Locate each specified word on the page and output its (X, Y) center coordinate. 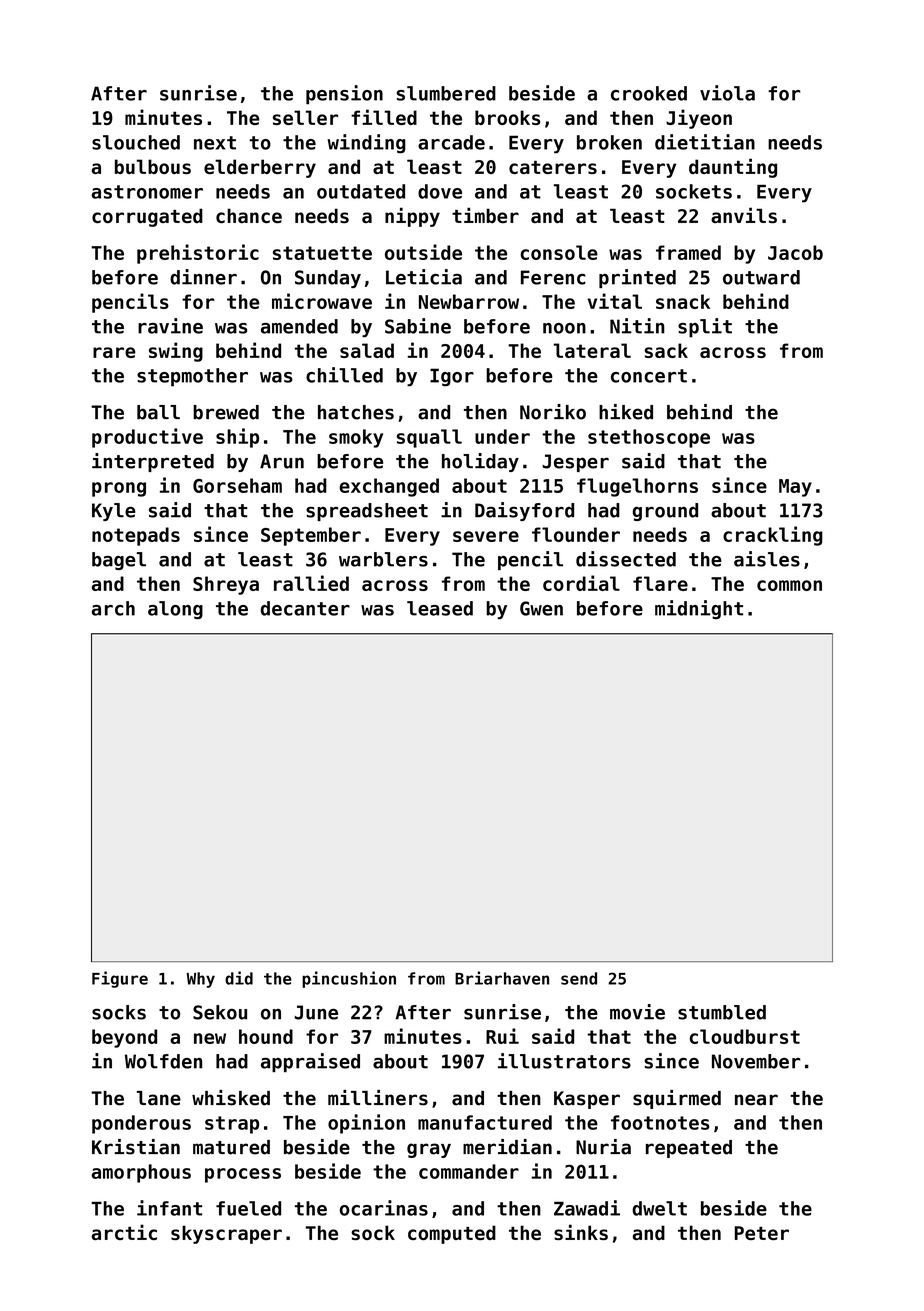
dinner (203, 277)
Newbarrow (469, 301)
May (795, 488)
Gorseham (237, 485)
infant (169, 1208)
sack (666, 350)
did (239, 978)
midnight (699, 609)
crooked (649, 93)
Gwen (541, 608)
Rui (502, 1036)
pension (344, 95)
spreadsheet (367, 512)
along (175, 610)
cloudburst (745, 1036)
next (215, 143)
